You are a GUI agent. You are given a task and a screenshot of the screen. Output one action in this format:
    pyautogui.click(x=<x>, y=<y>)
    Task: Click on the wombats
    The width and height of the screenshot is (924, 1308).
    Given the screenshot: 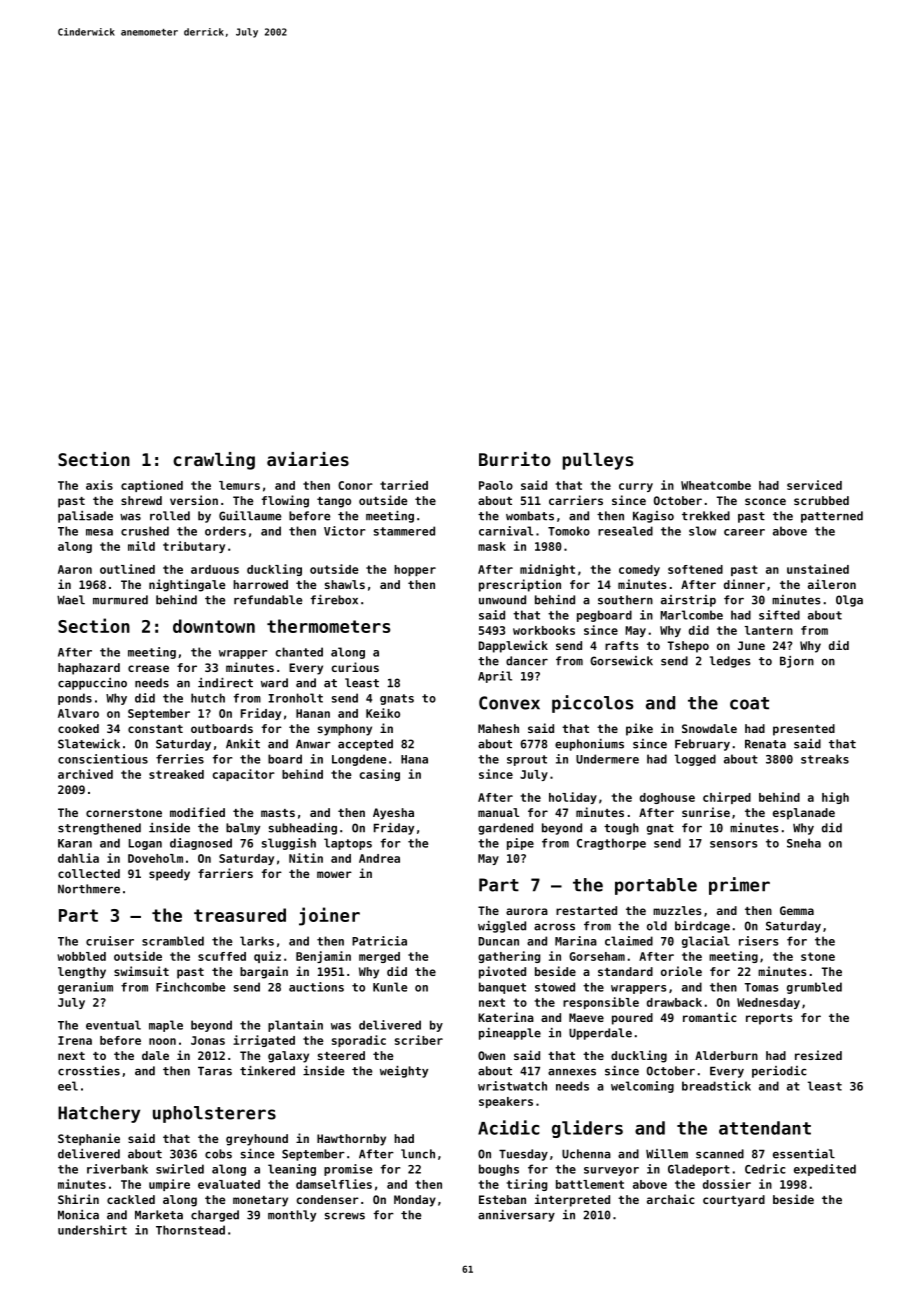 What is the action you would take?
    pyautogui.click(x=530, y=516)
